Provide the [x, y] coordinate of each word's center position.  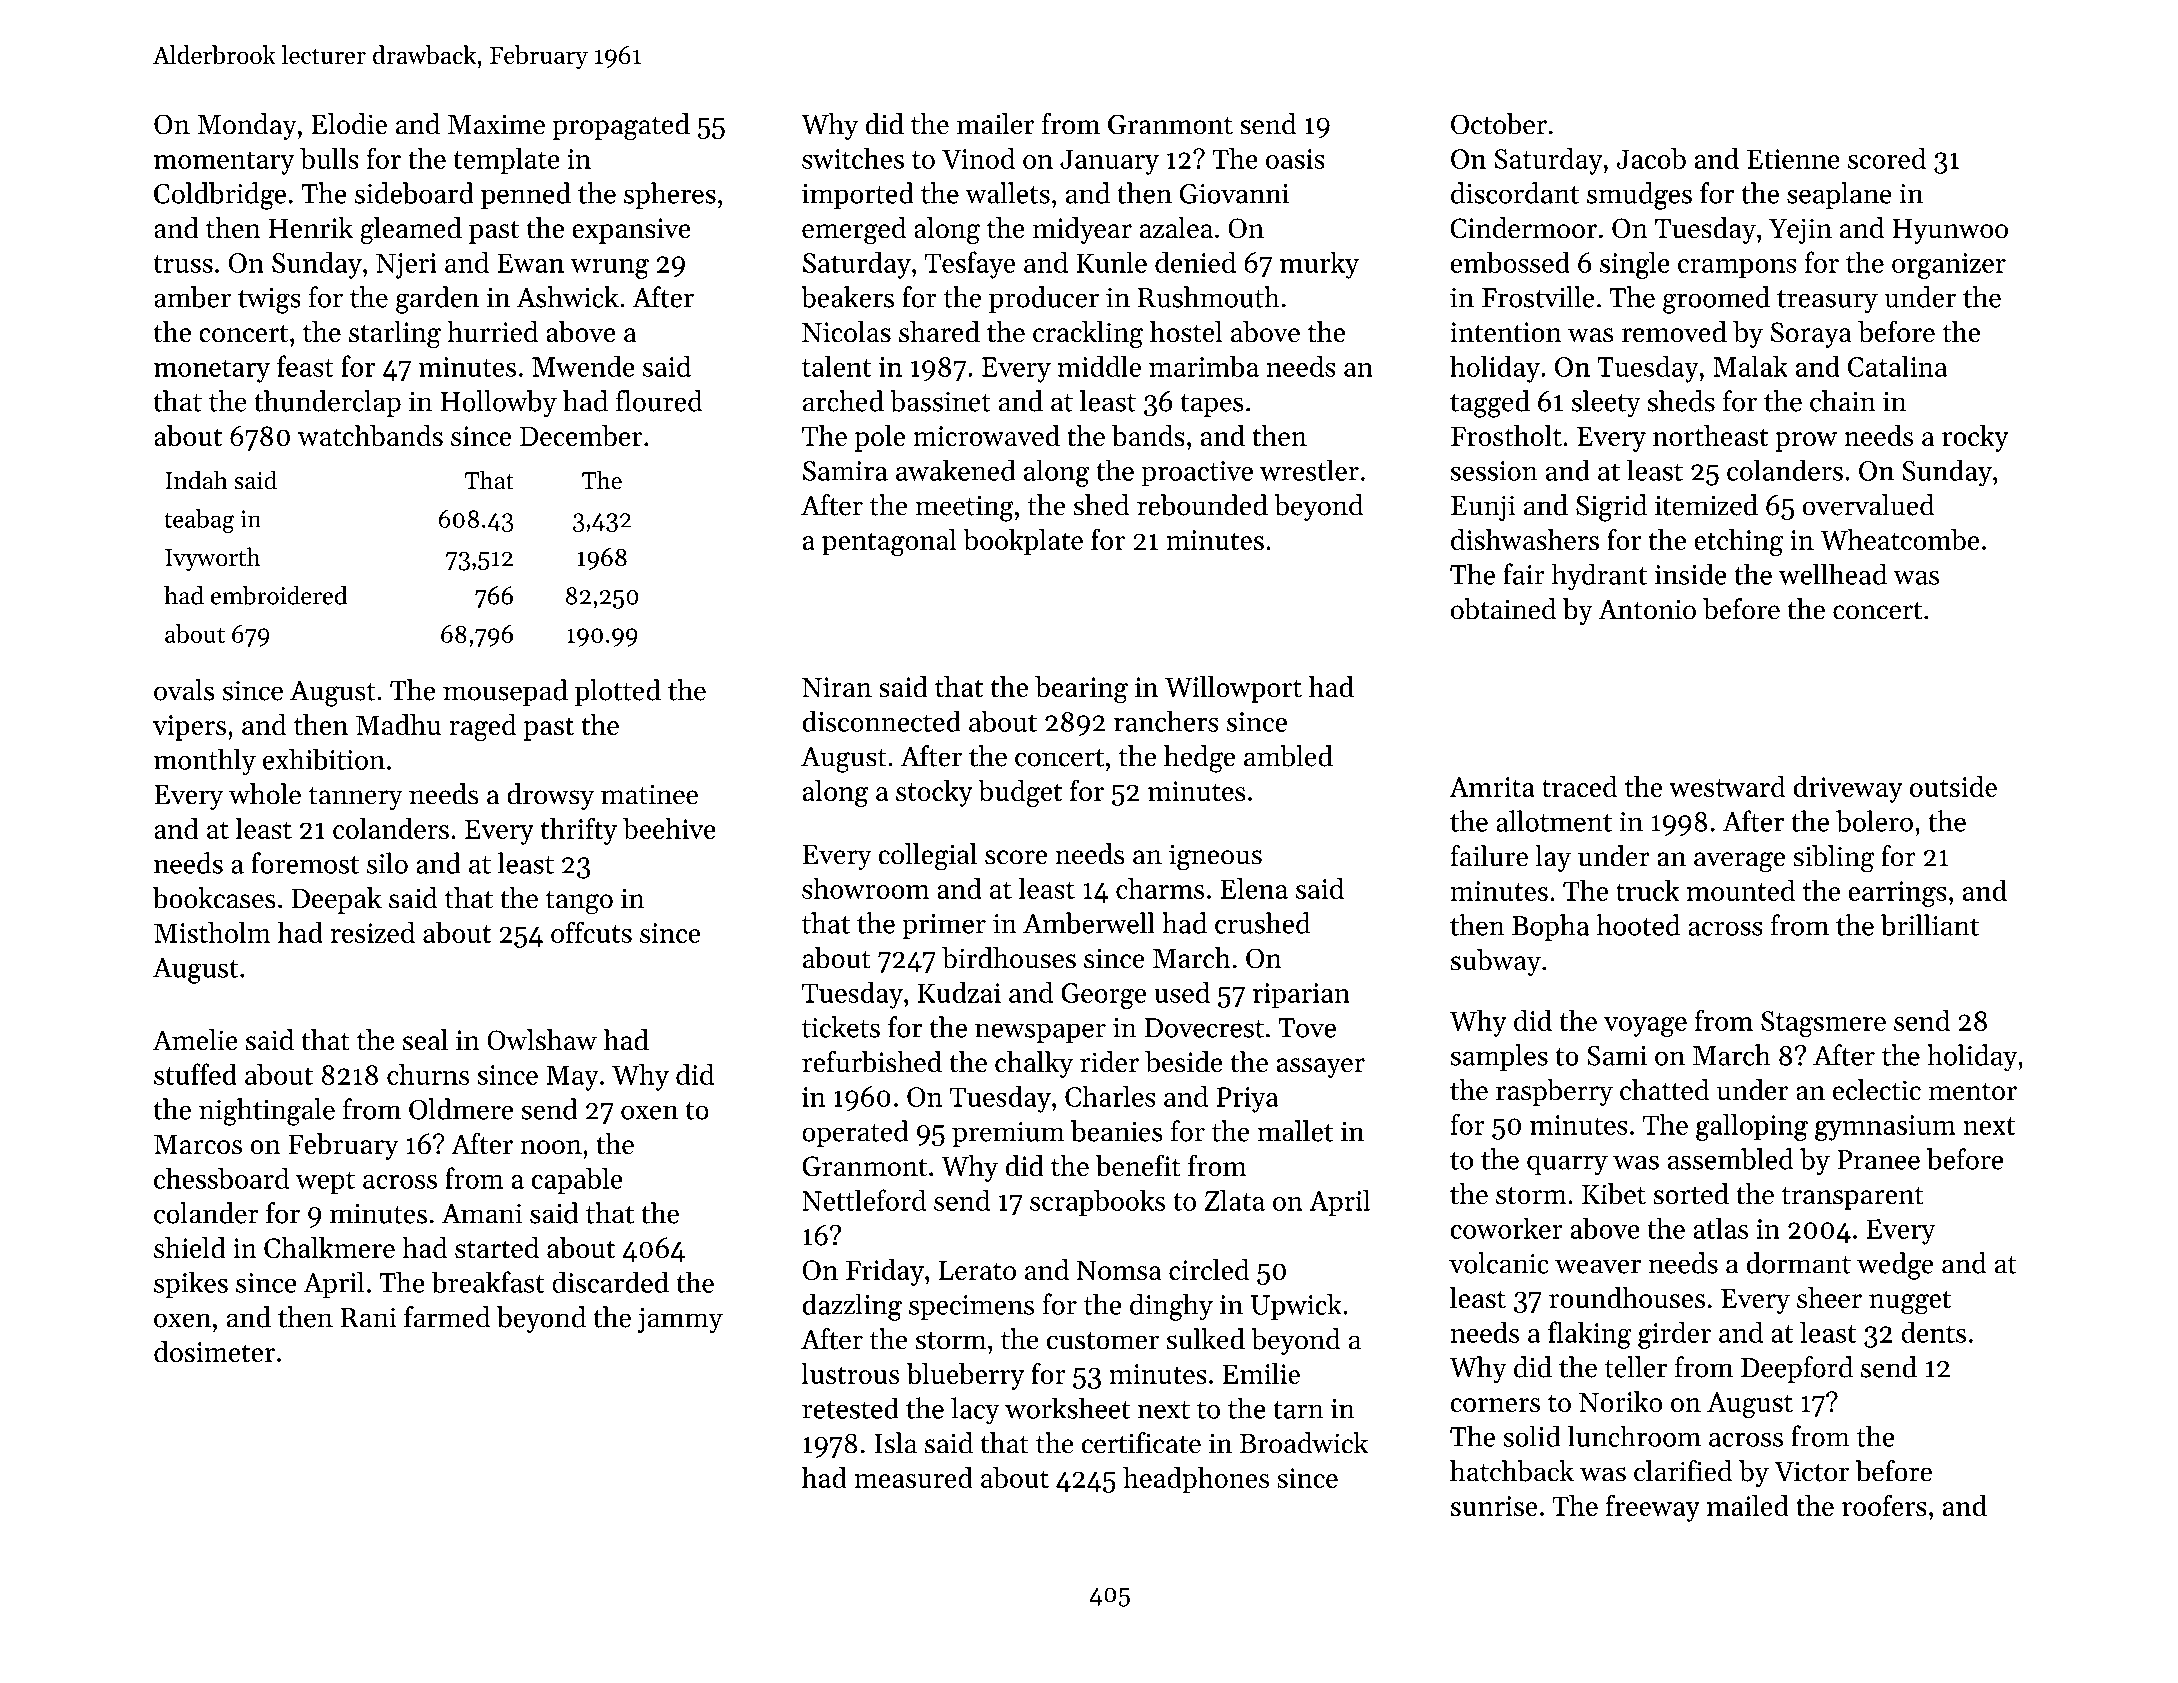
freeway [1653, 1508]
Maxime [496, 124]
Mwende [583, 366]
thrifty [578, 831]
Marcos [198, 1145]
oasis [1295, 159]
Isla [895, 1443]
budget [1020, 793]
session [1494, 471]
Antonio [1647, 609]
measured [913, 1477]
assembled [1731, 1159]
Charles [1110, 1096]
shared [939, 332]
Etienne [1793, 159]
